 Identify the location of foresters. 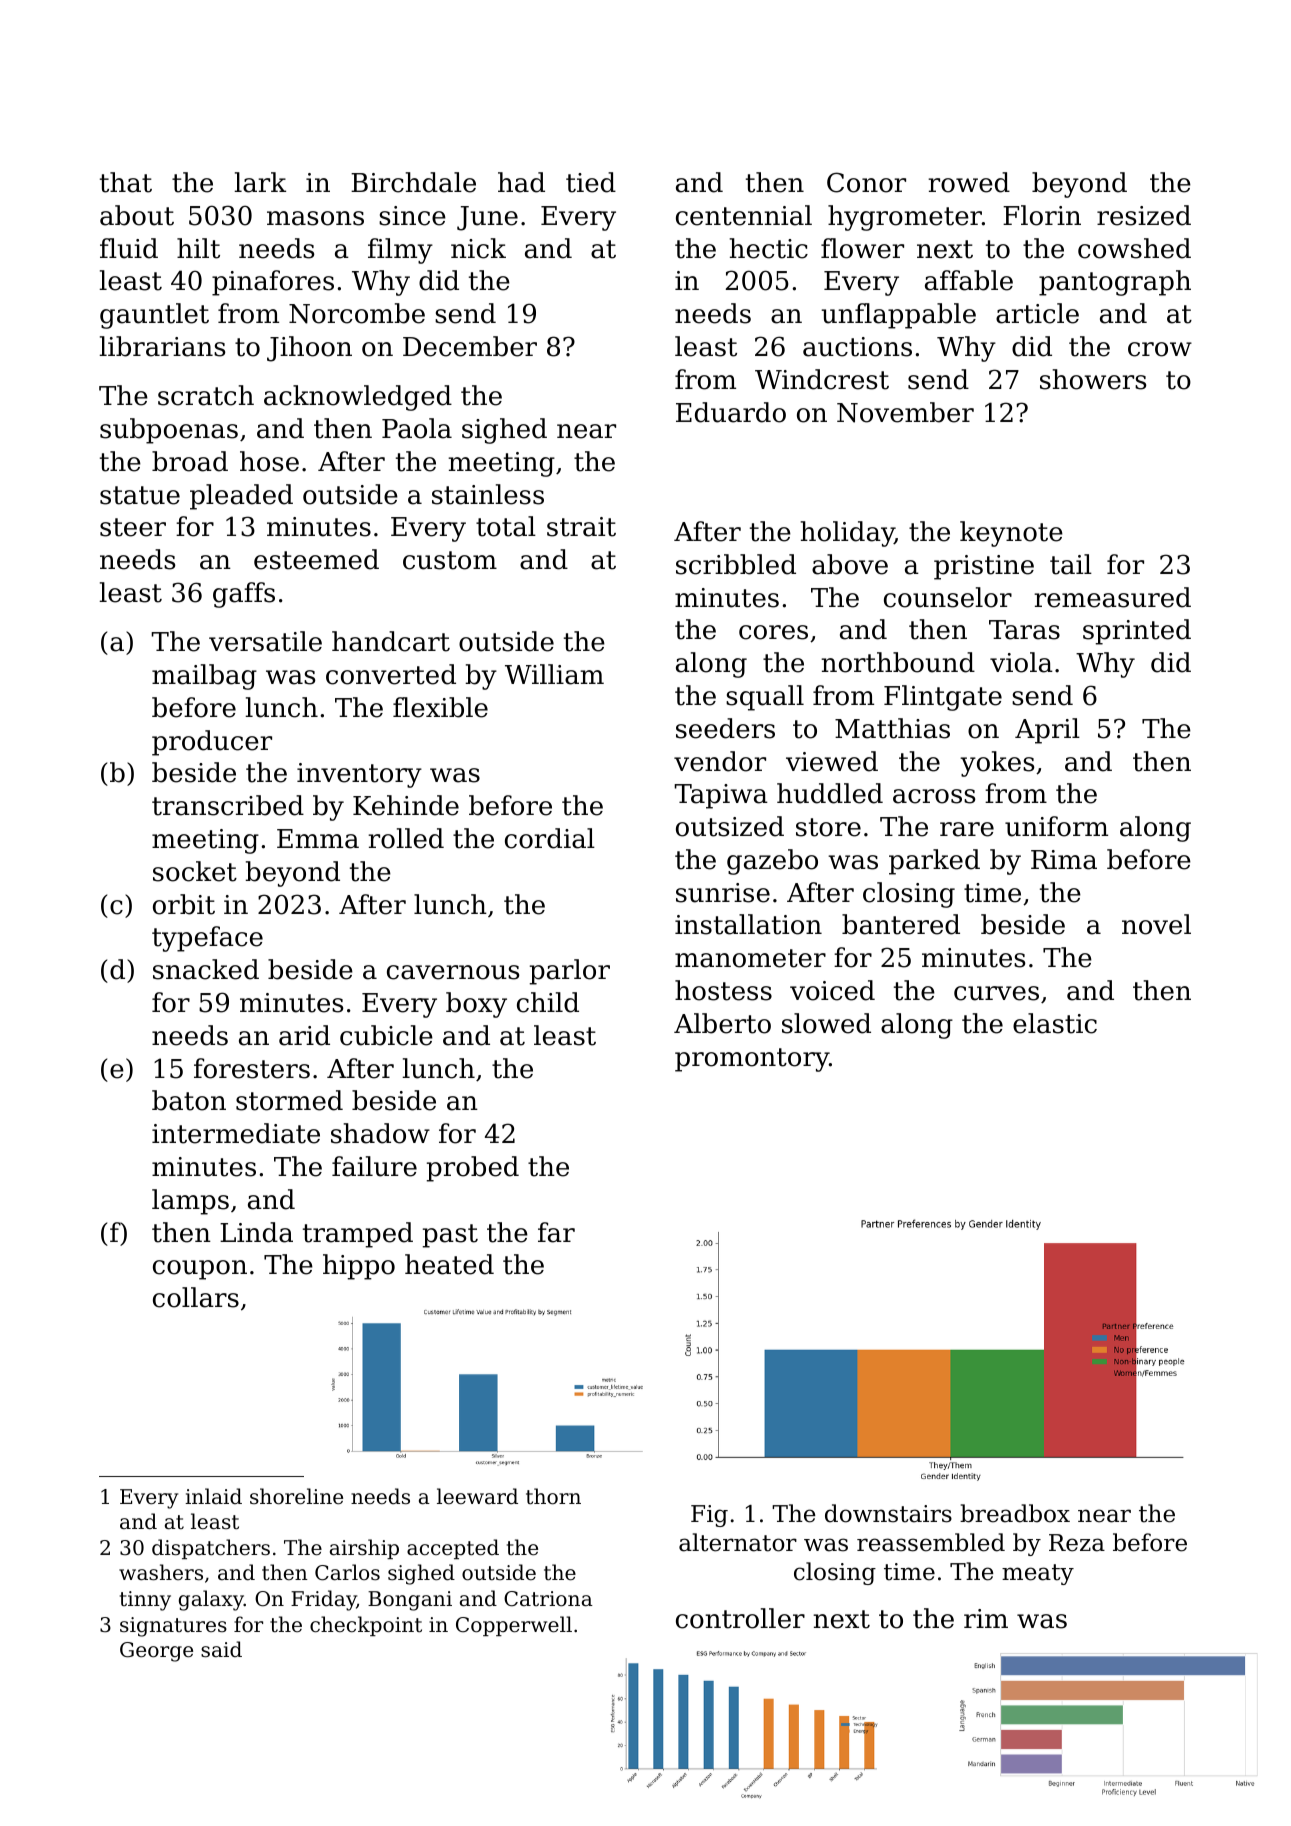
(252, 1068).
